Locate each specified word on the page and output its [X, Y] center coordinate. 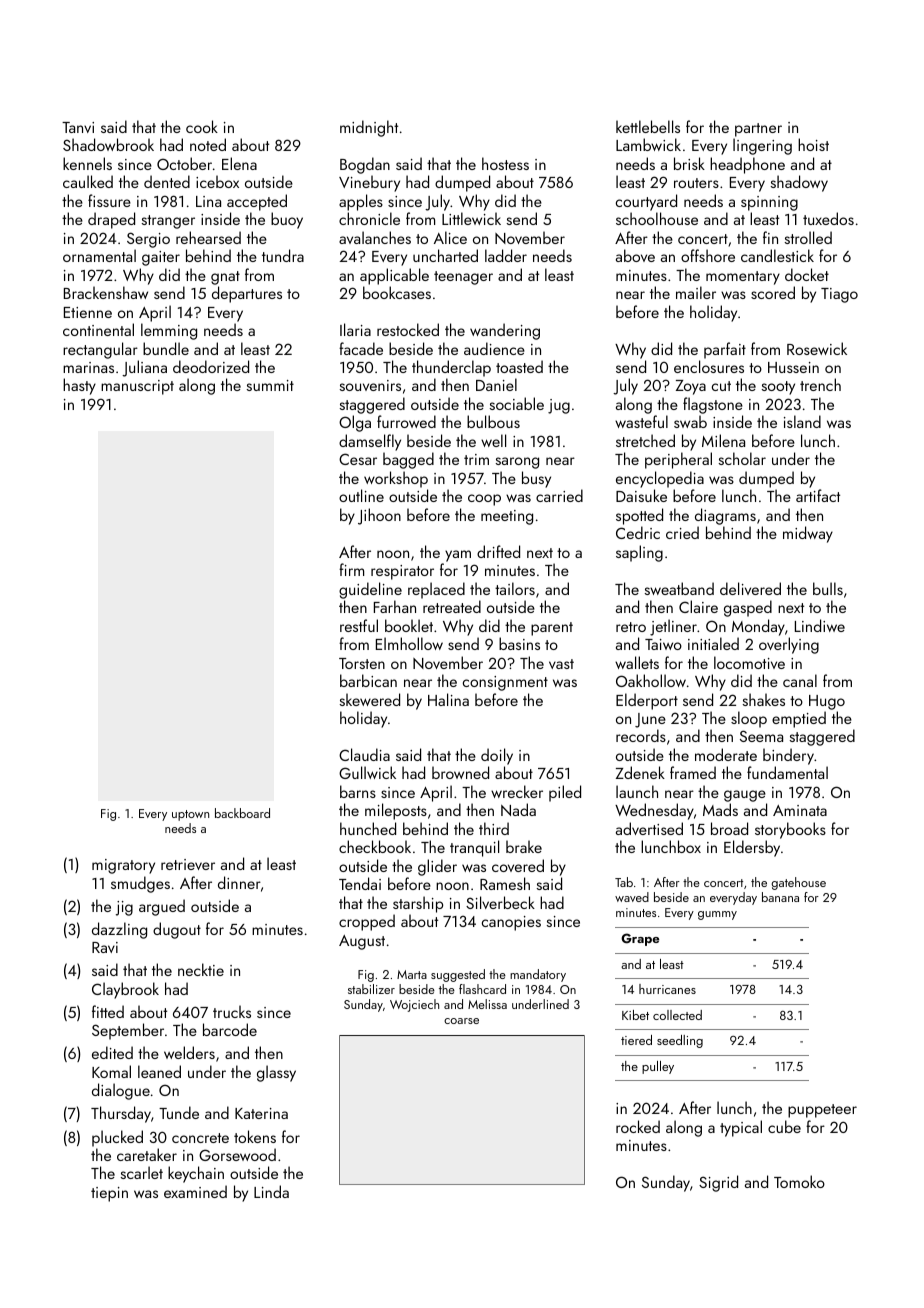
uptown [190, 815]
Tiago [839, 295]
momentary [743, 278]
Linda [271, 1191]
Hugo [827, 702]
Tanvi [78, 127]
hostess [505, 163]
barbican [368, 680]
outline [361, 495]
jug [559, 406]
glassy [276, 1073]
